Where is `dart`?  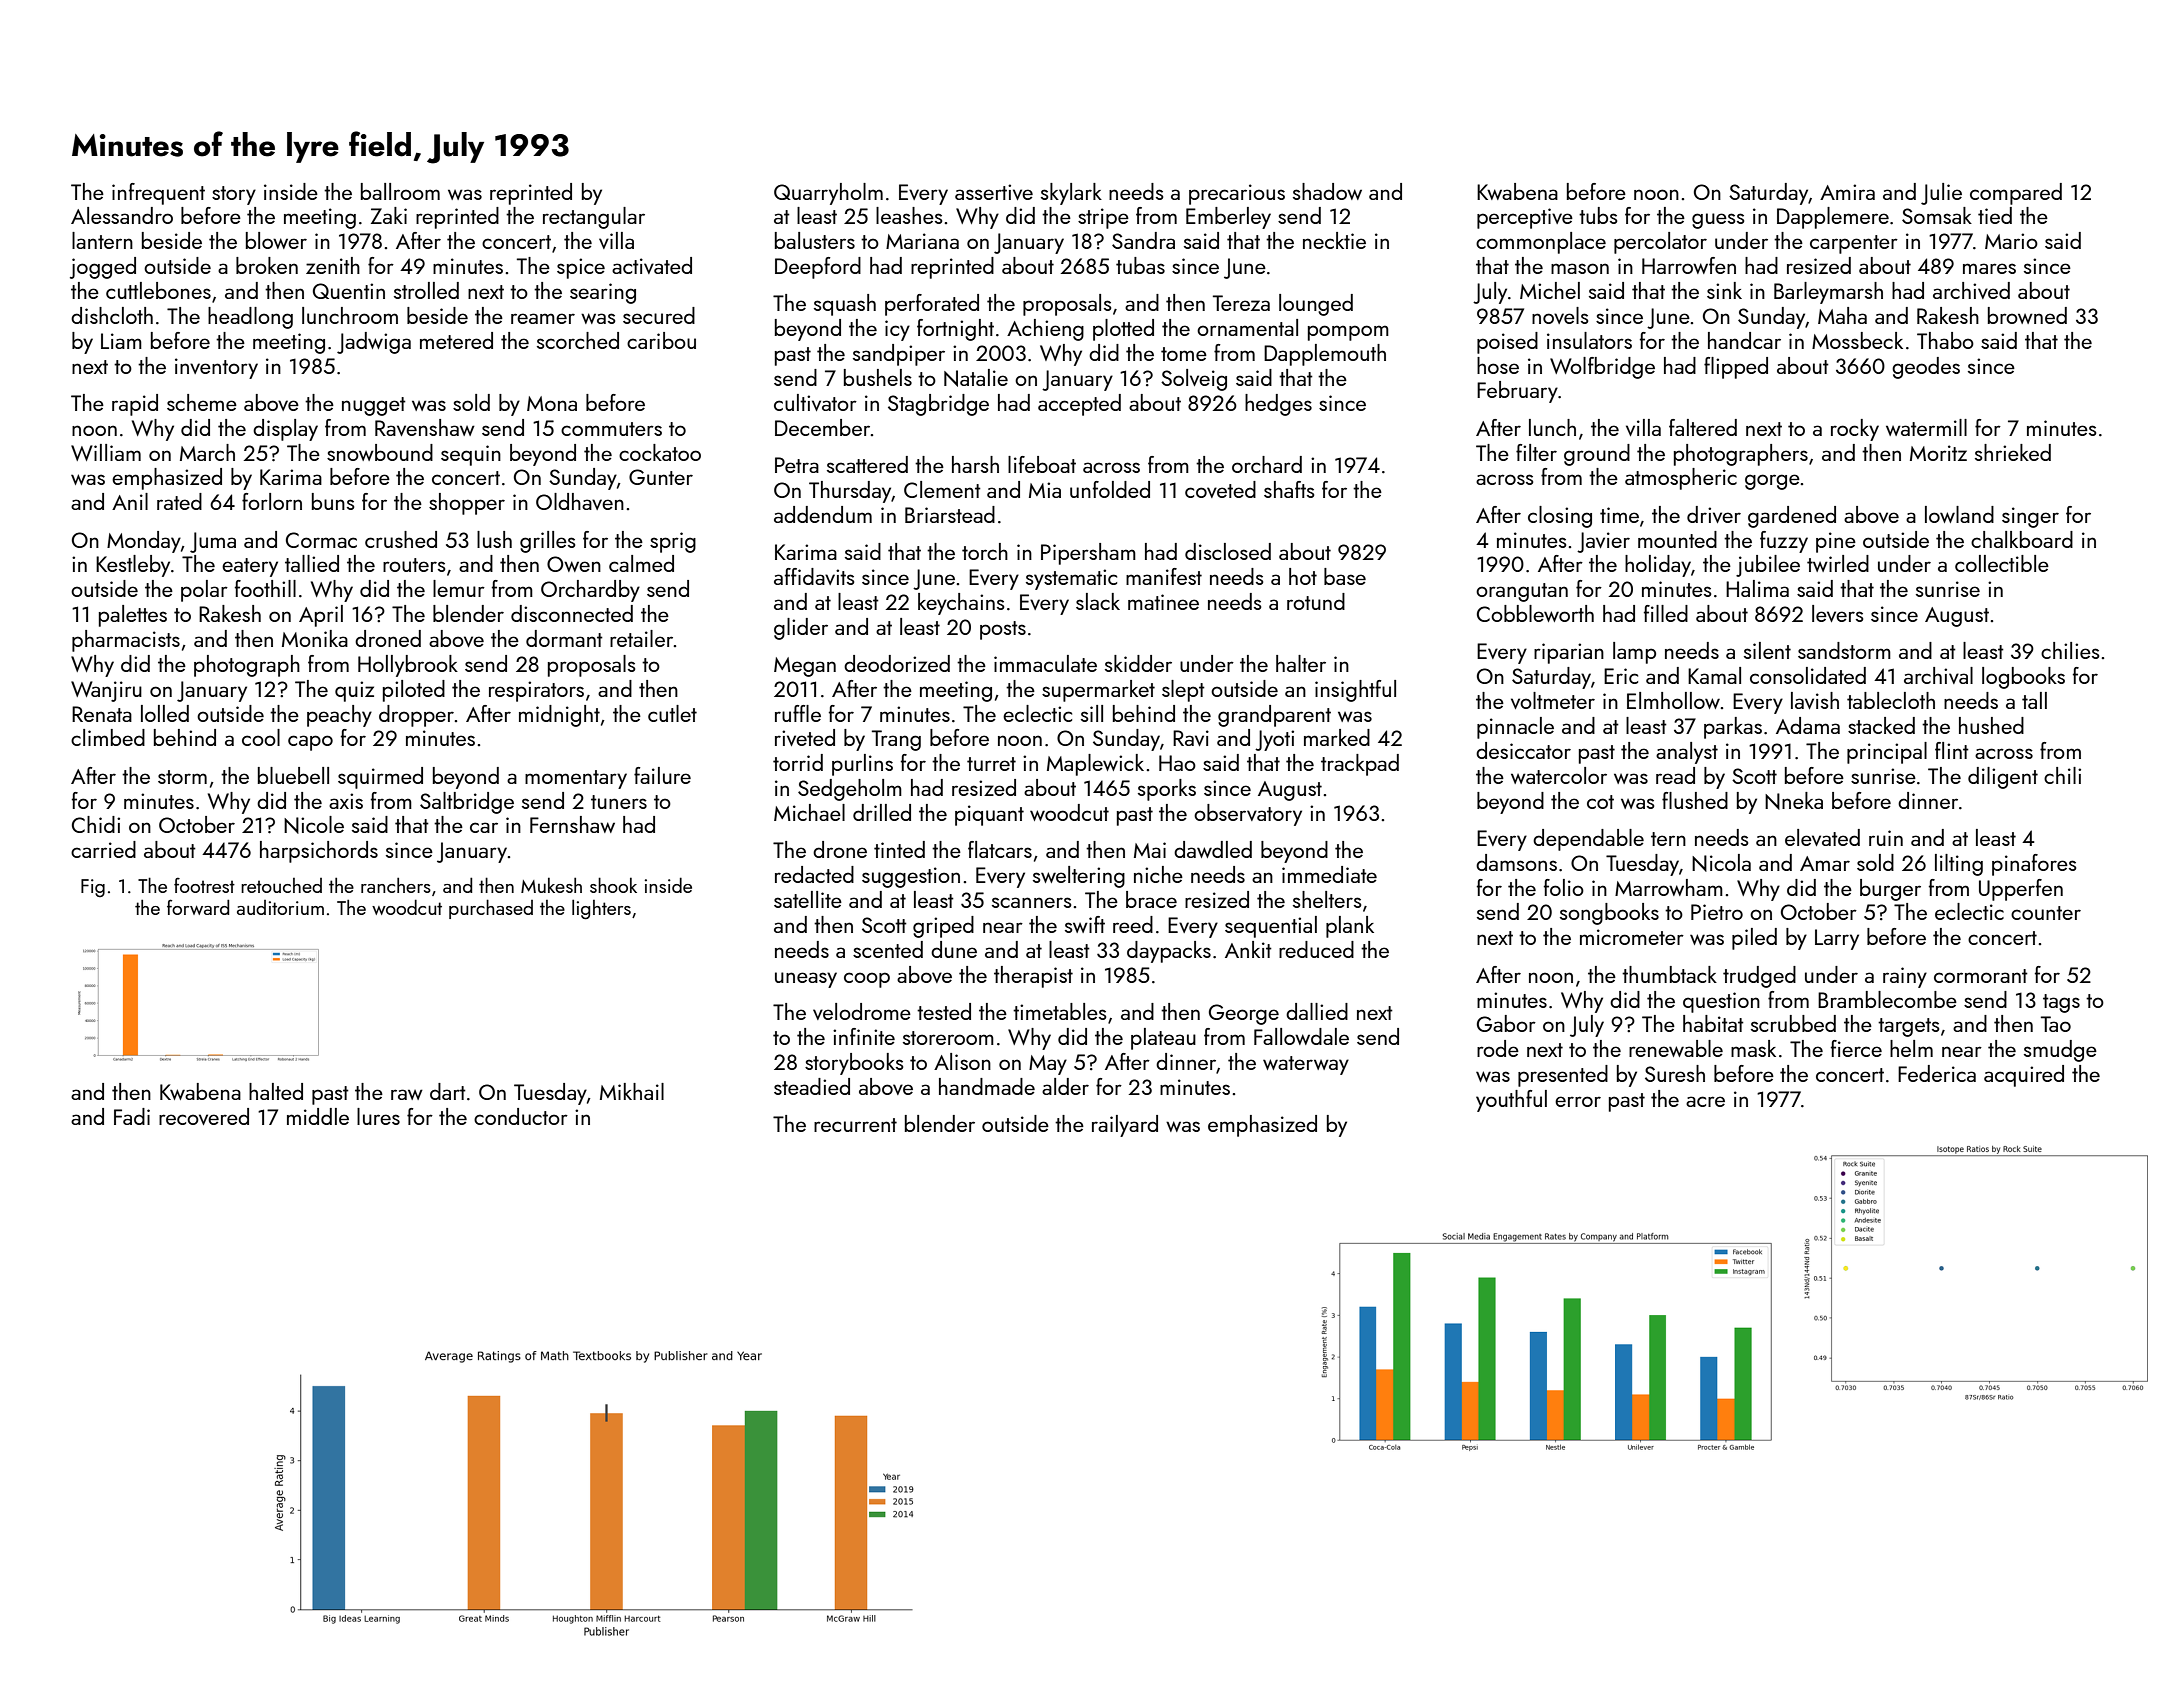
dart is located at coordinates (448, 1091).
